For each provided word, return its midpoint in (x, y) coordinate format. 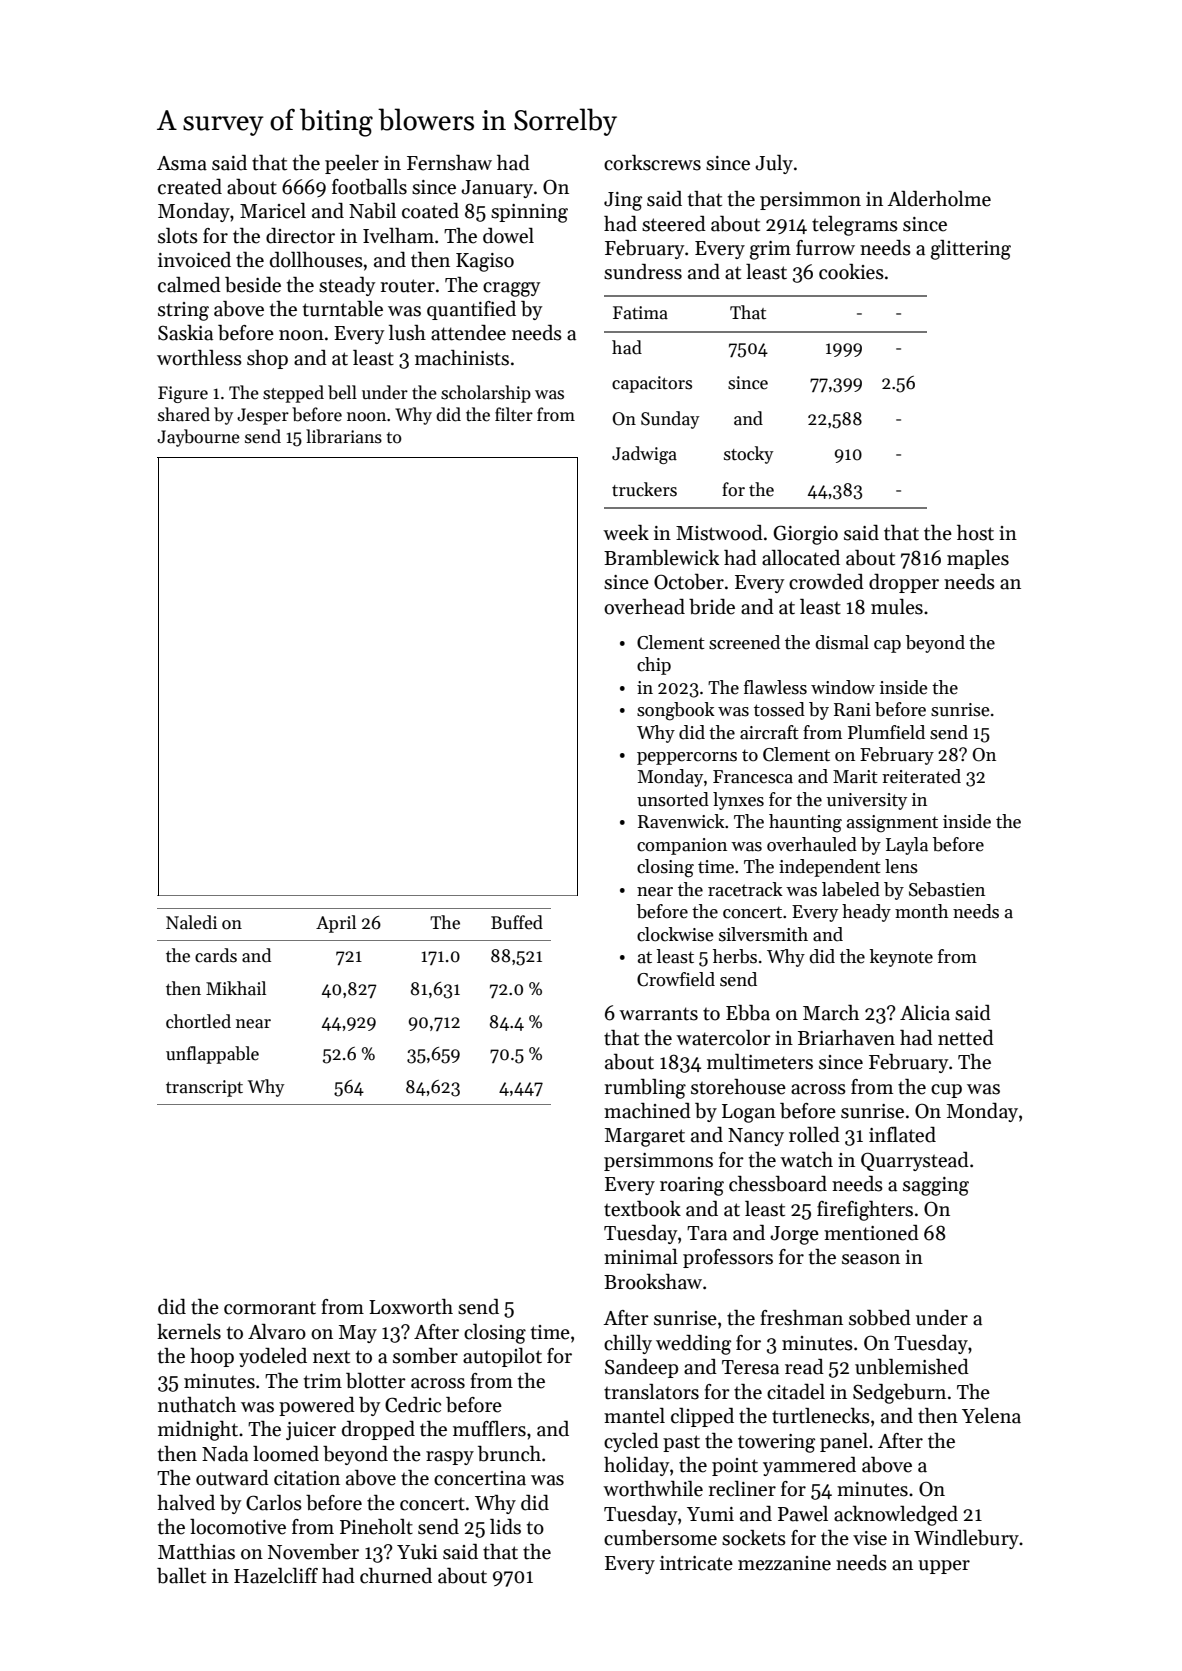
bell (342, 392)
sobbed (880, 1318)
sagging (936, 1186)
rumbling (645, 1089)
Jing (623, 201)
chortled (198, 1021)
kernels (189, 1332)
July (774, 164)
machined (647, 1111)
